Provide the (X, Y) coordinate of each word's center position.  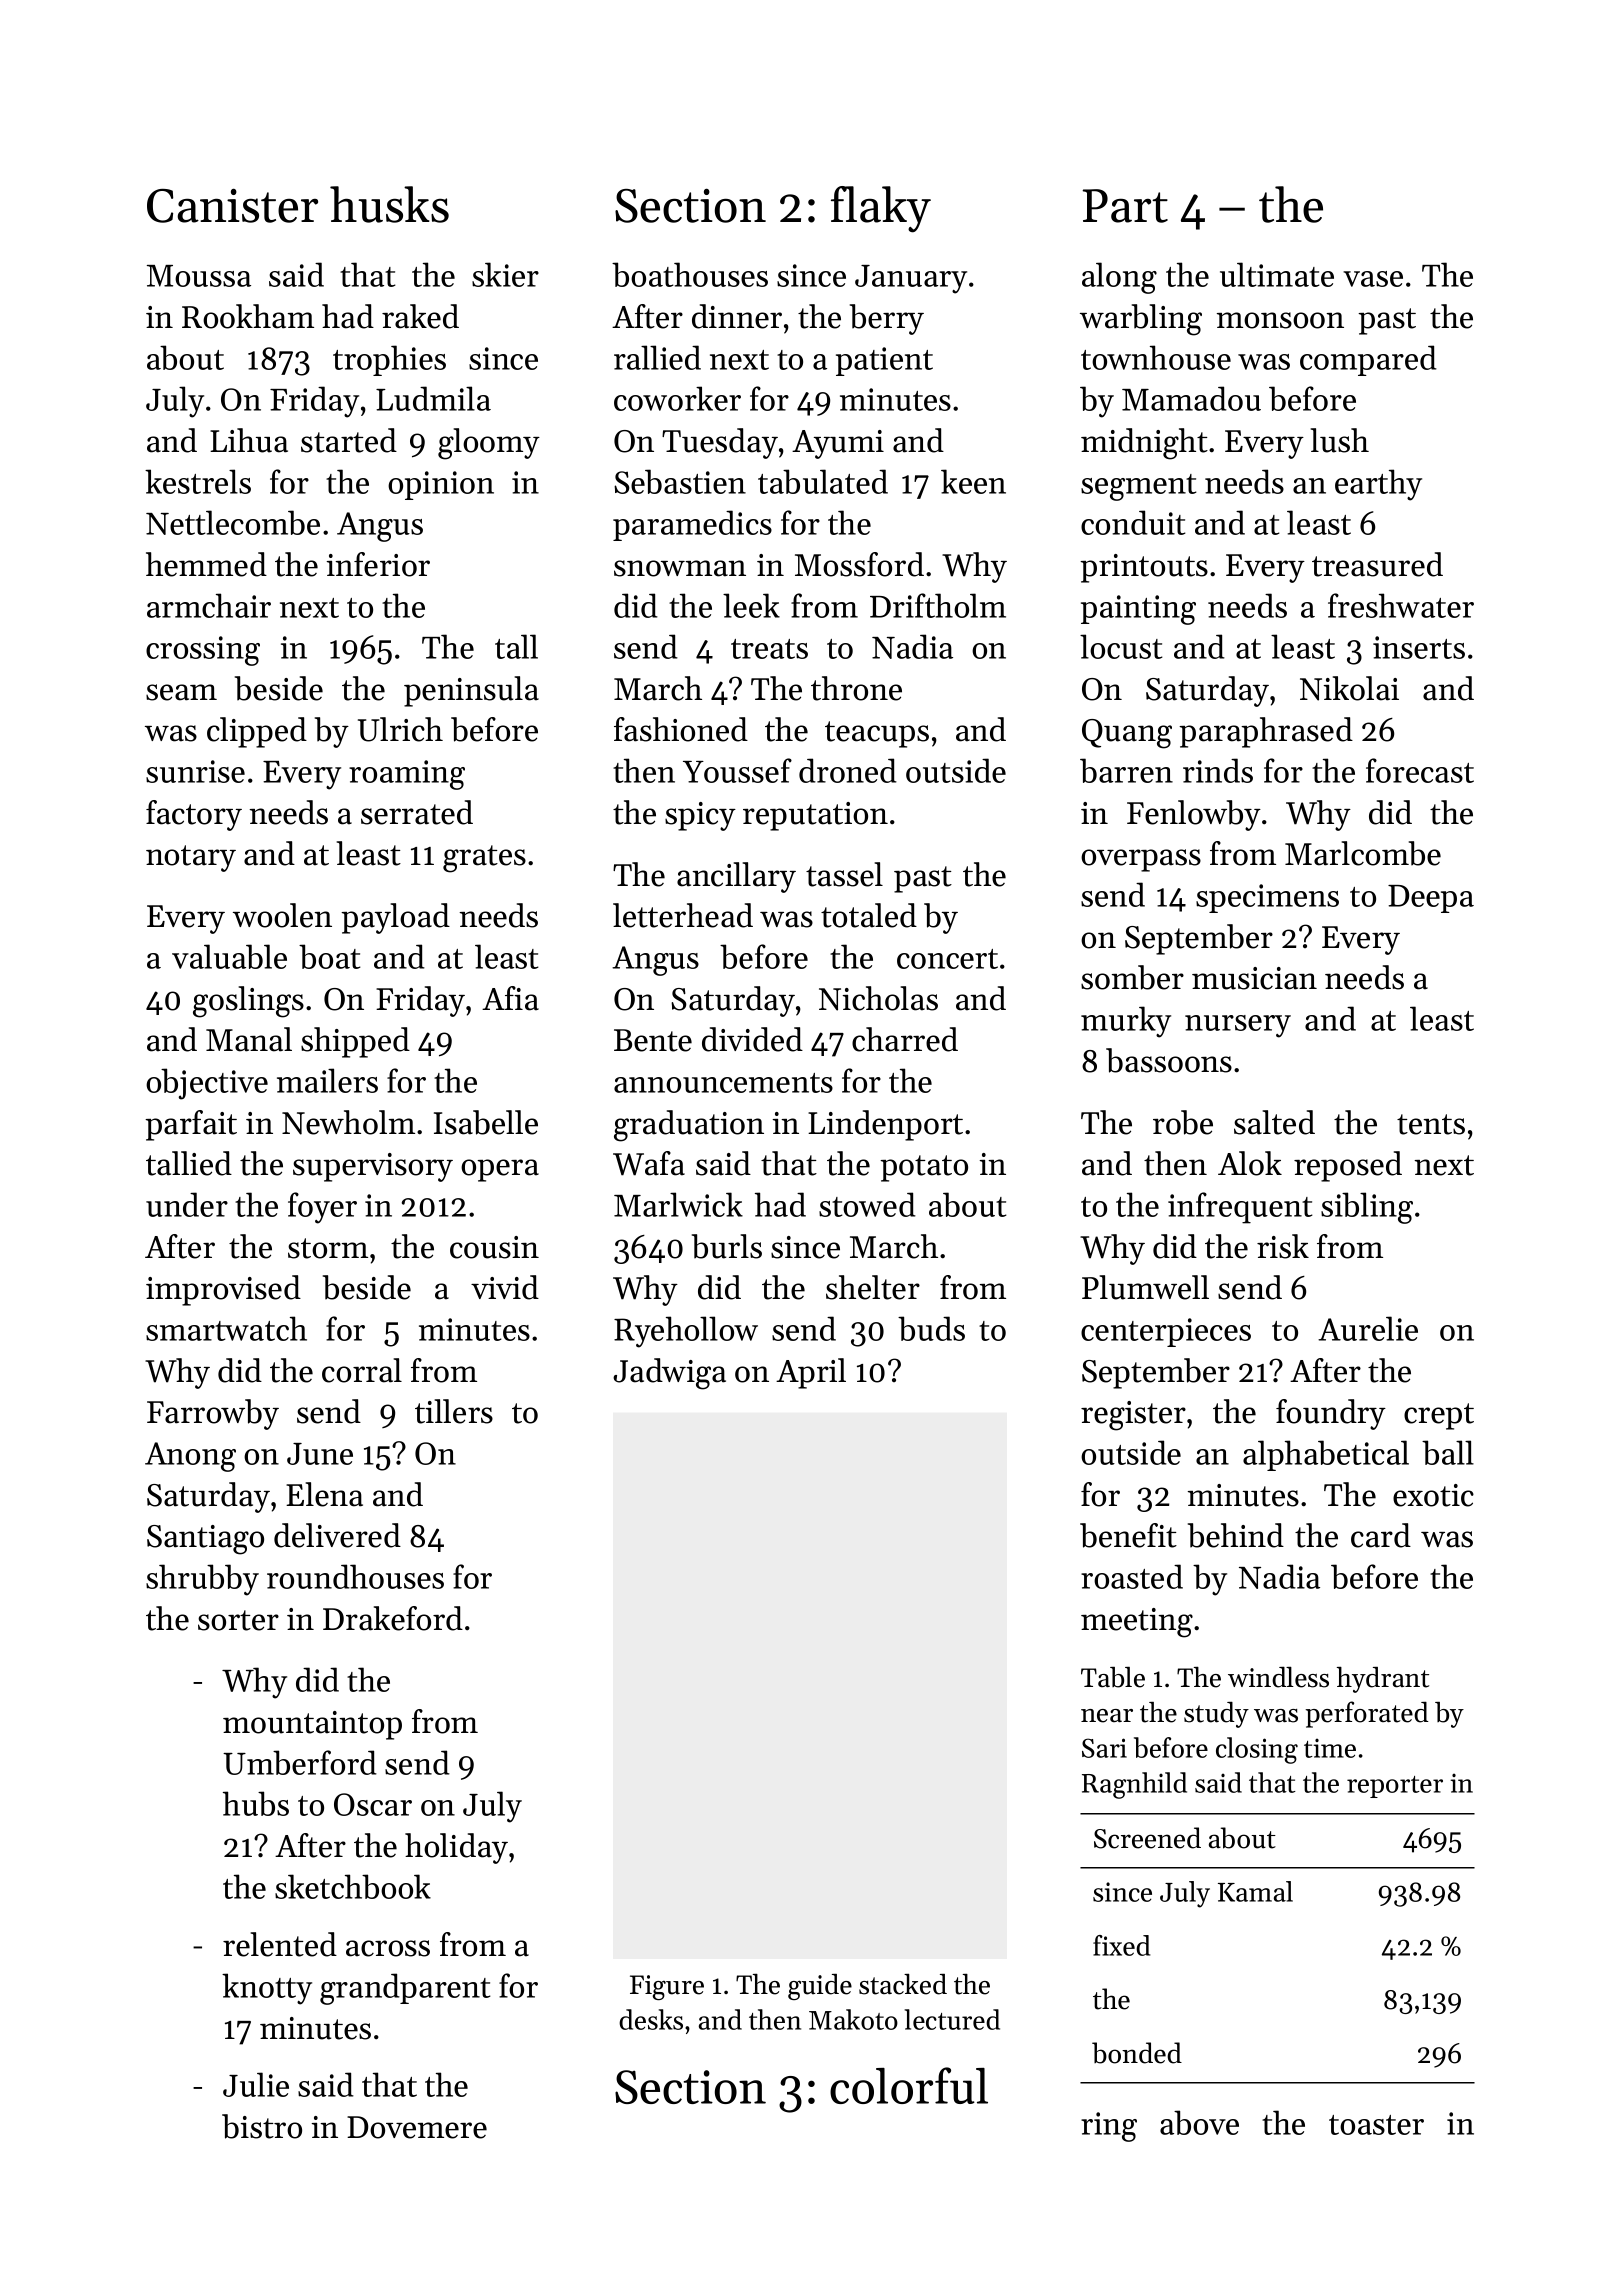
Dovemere (417, 2127)
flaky (881, 209)
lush (1340, 440)
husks (389, 204)
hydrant (1383, 1680)
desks (651, 2019)
